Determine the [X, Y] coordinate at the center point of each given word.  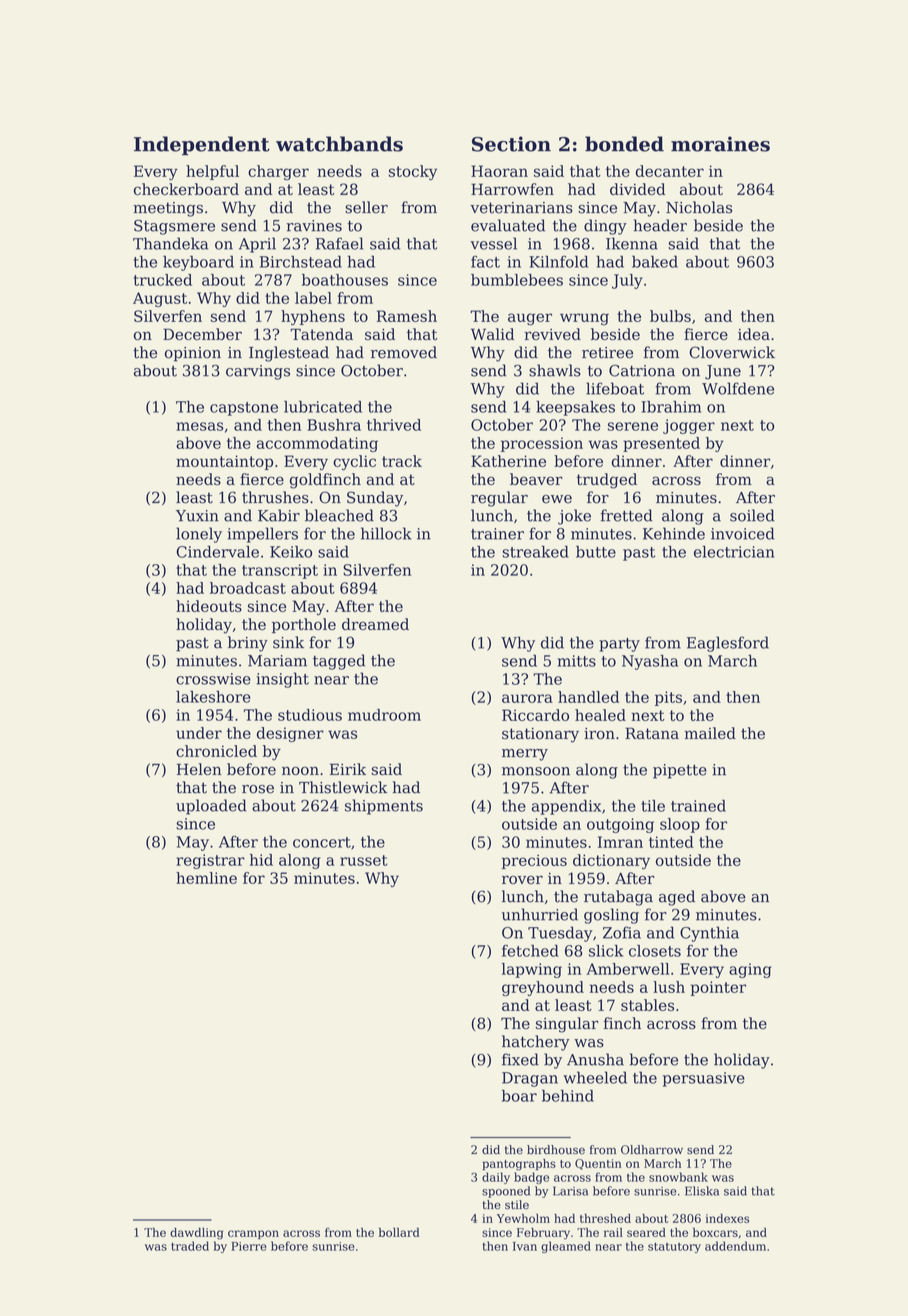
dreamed [375, 624]
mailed [710, 733]
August [160, 299]
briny [248, 644]
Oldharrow [652, 1150]
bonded [624, 144]
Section [511, 144]
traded [190, 1246]
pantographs [519, 1165]
